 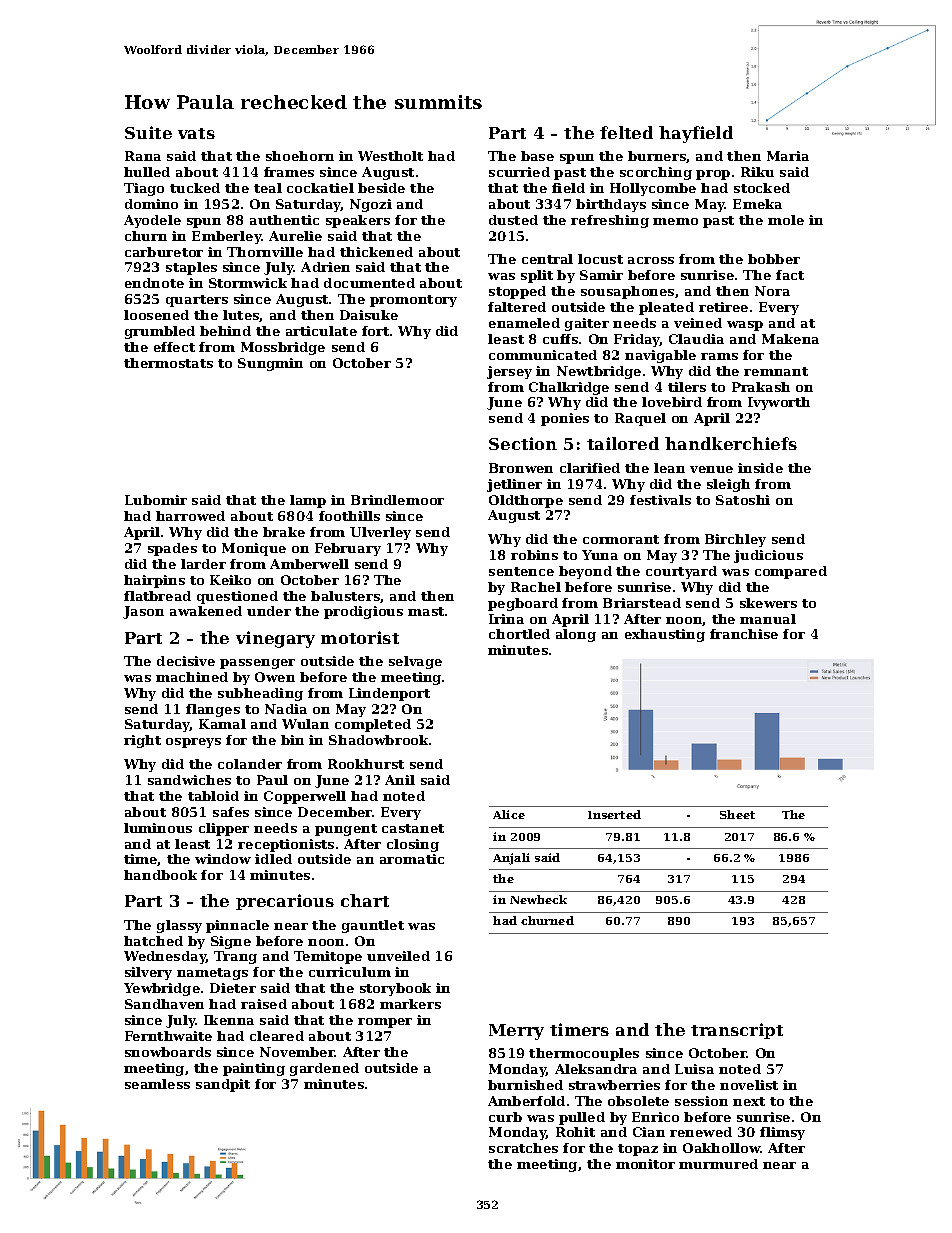 I want to click on manual, so click(x=768, y=619).
